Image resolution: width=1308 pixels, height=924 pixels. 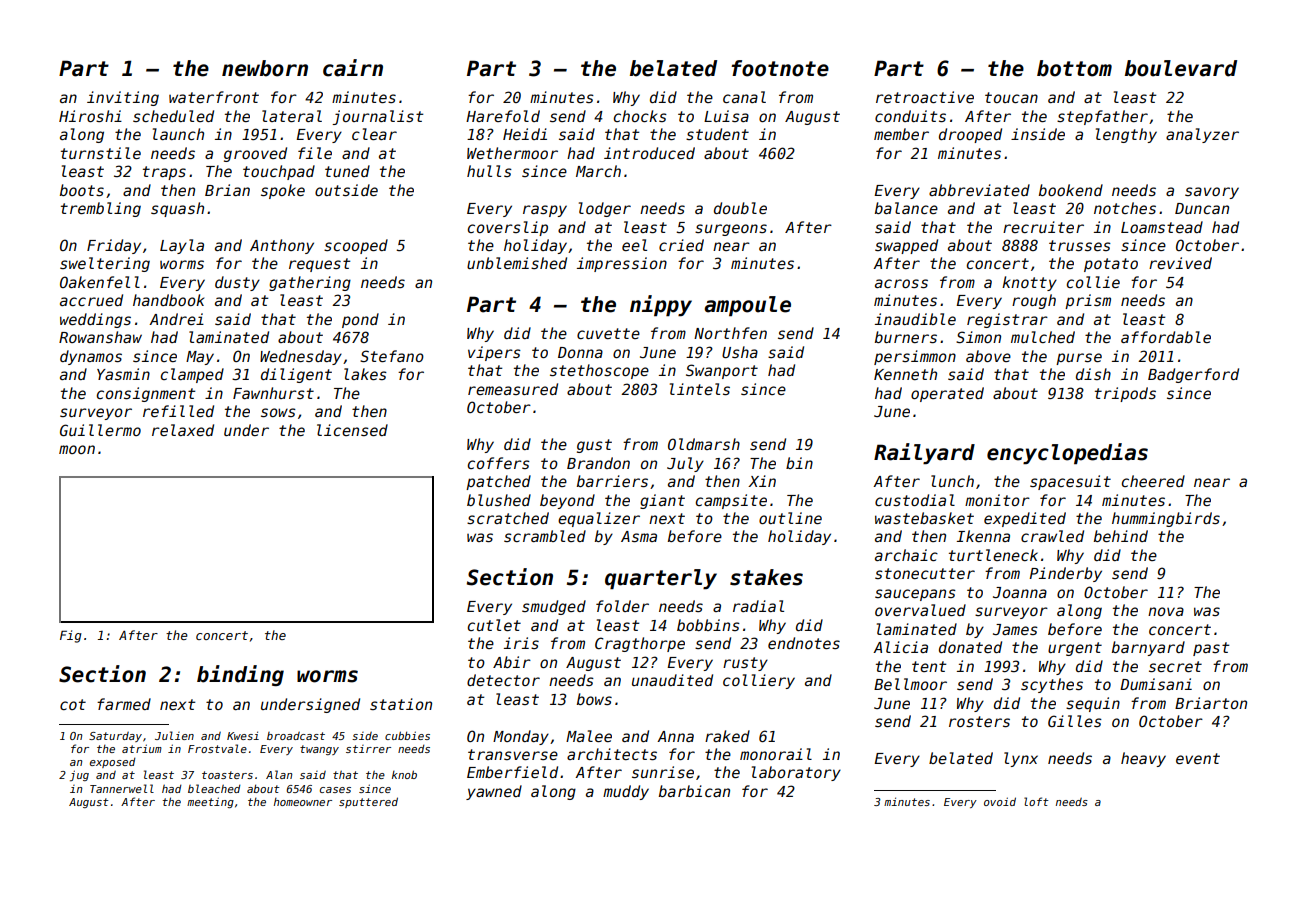 I want to click on potato, so click(x=1111, y=265).
